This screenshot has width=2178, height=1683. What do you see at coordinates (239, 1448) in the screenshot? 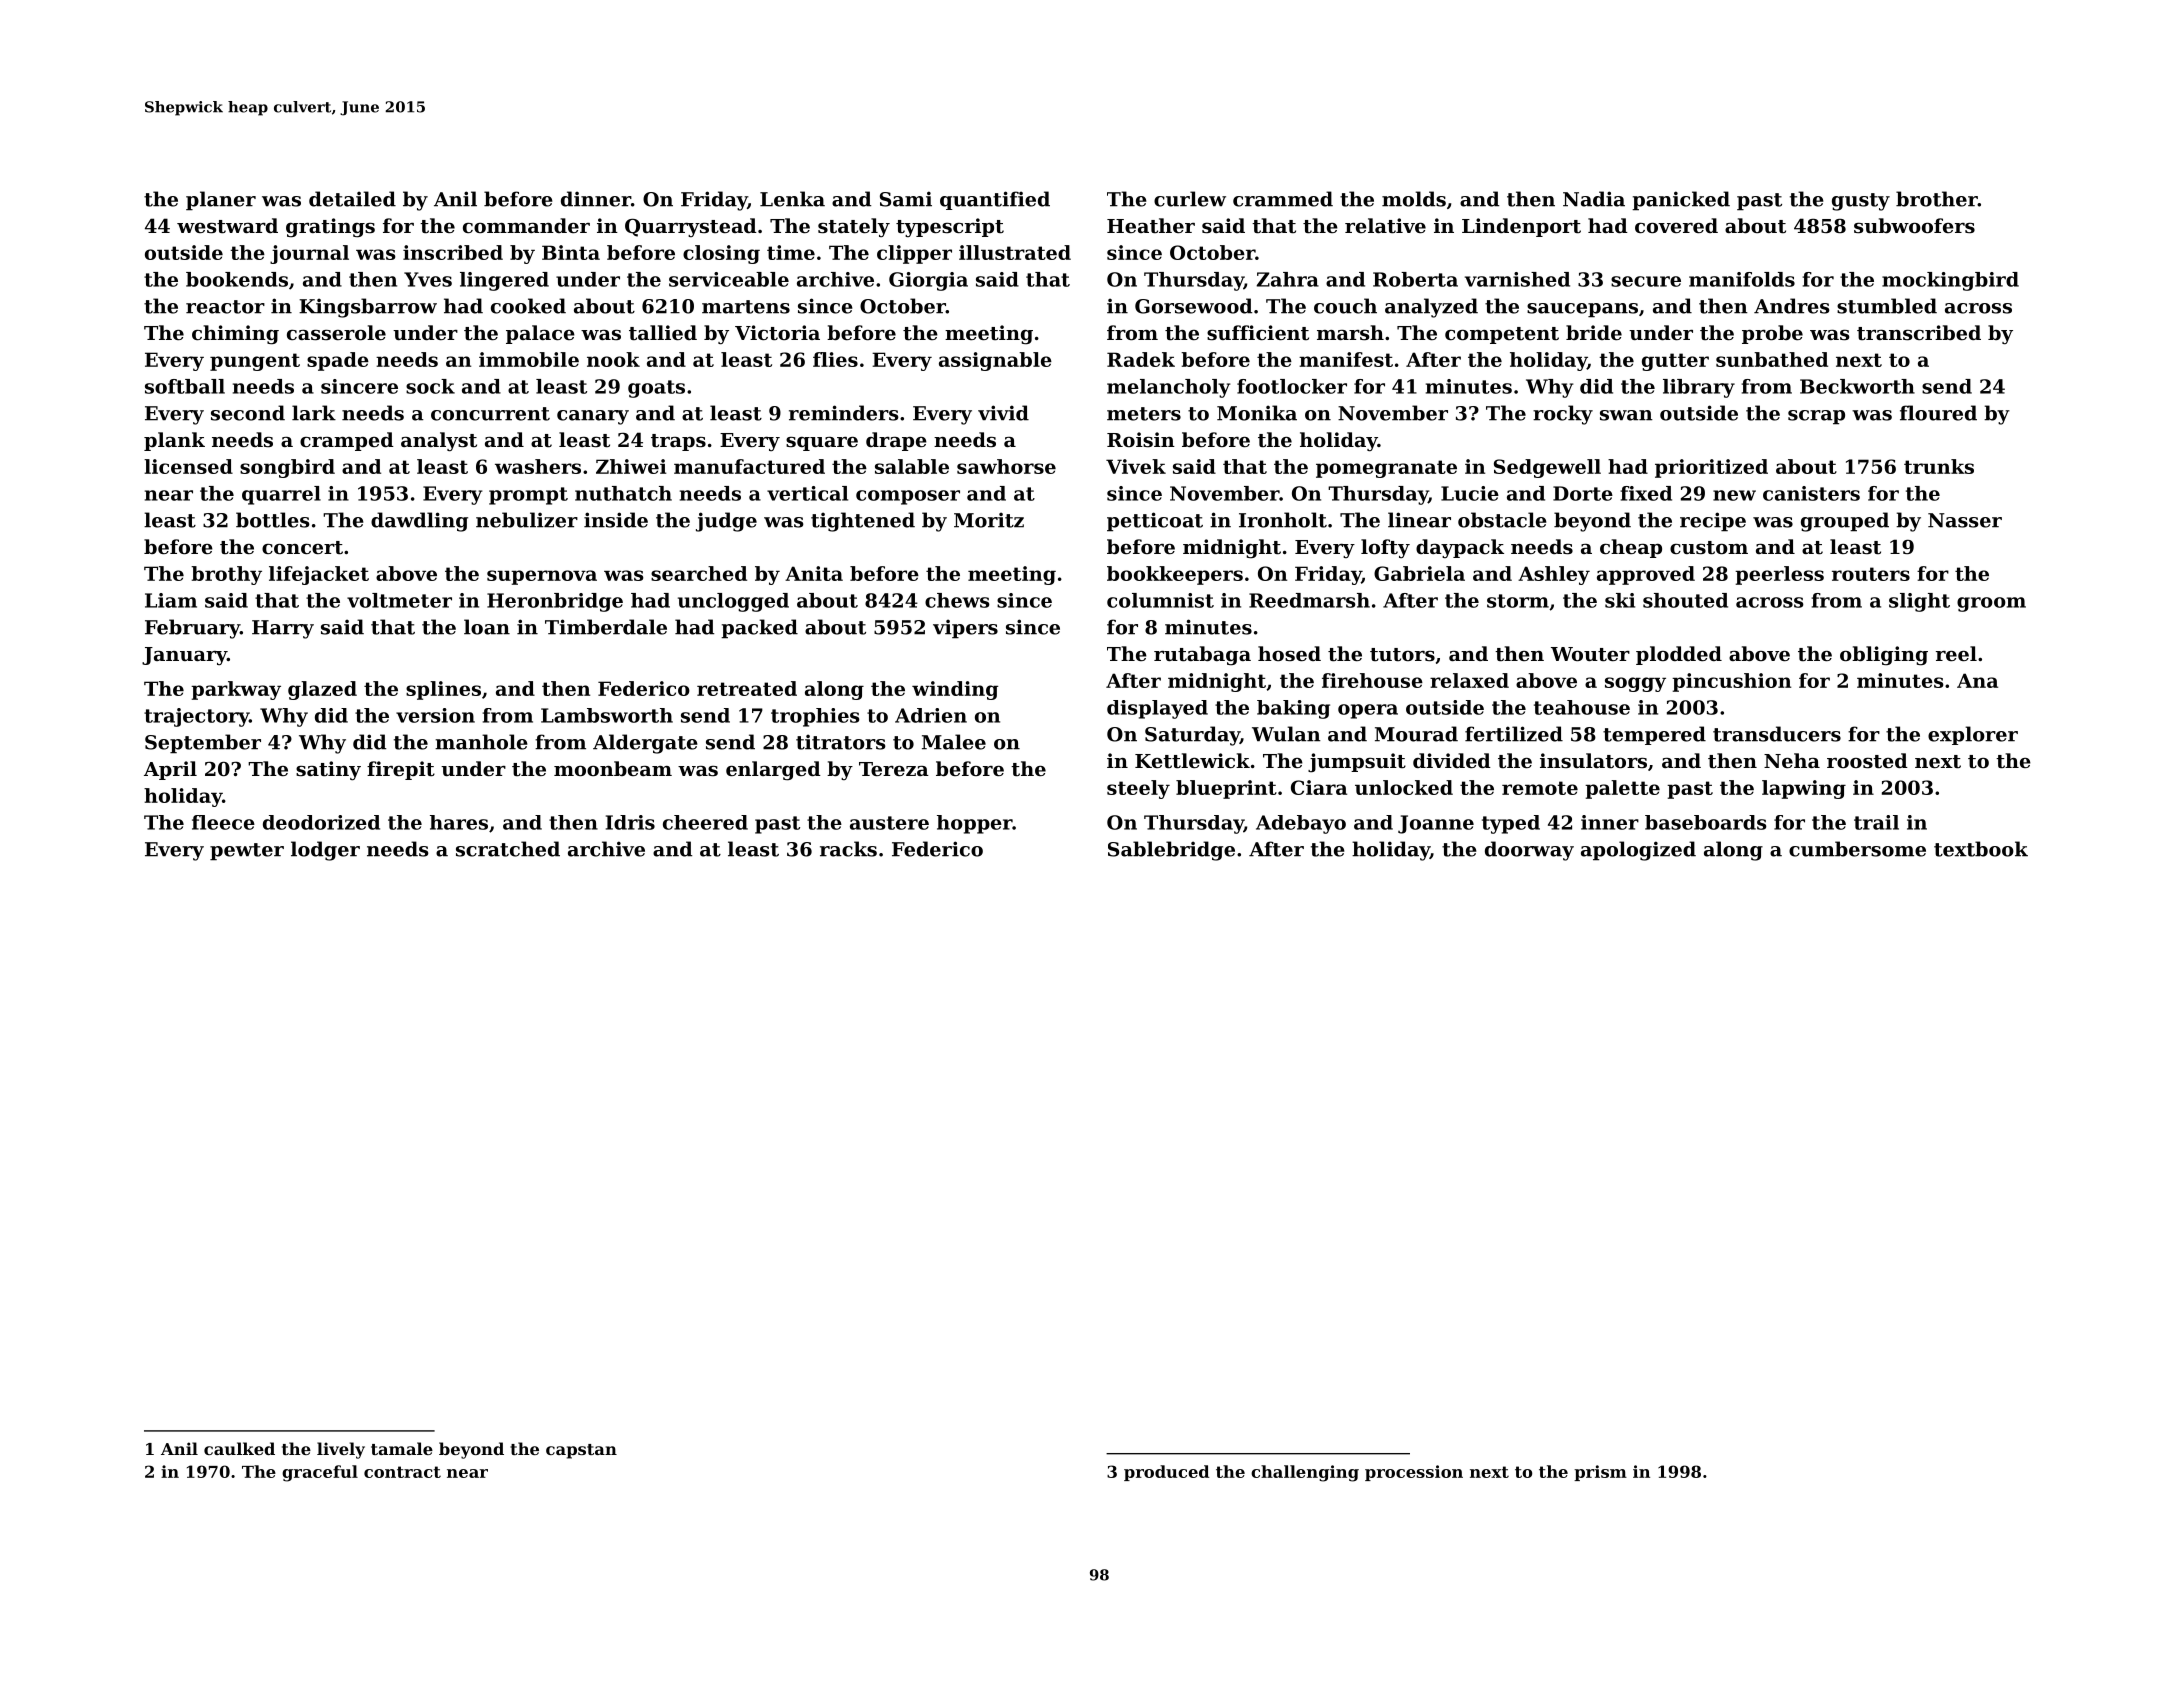
I see `caulked` at bounding box center [239, 1448].
